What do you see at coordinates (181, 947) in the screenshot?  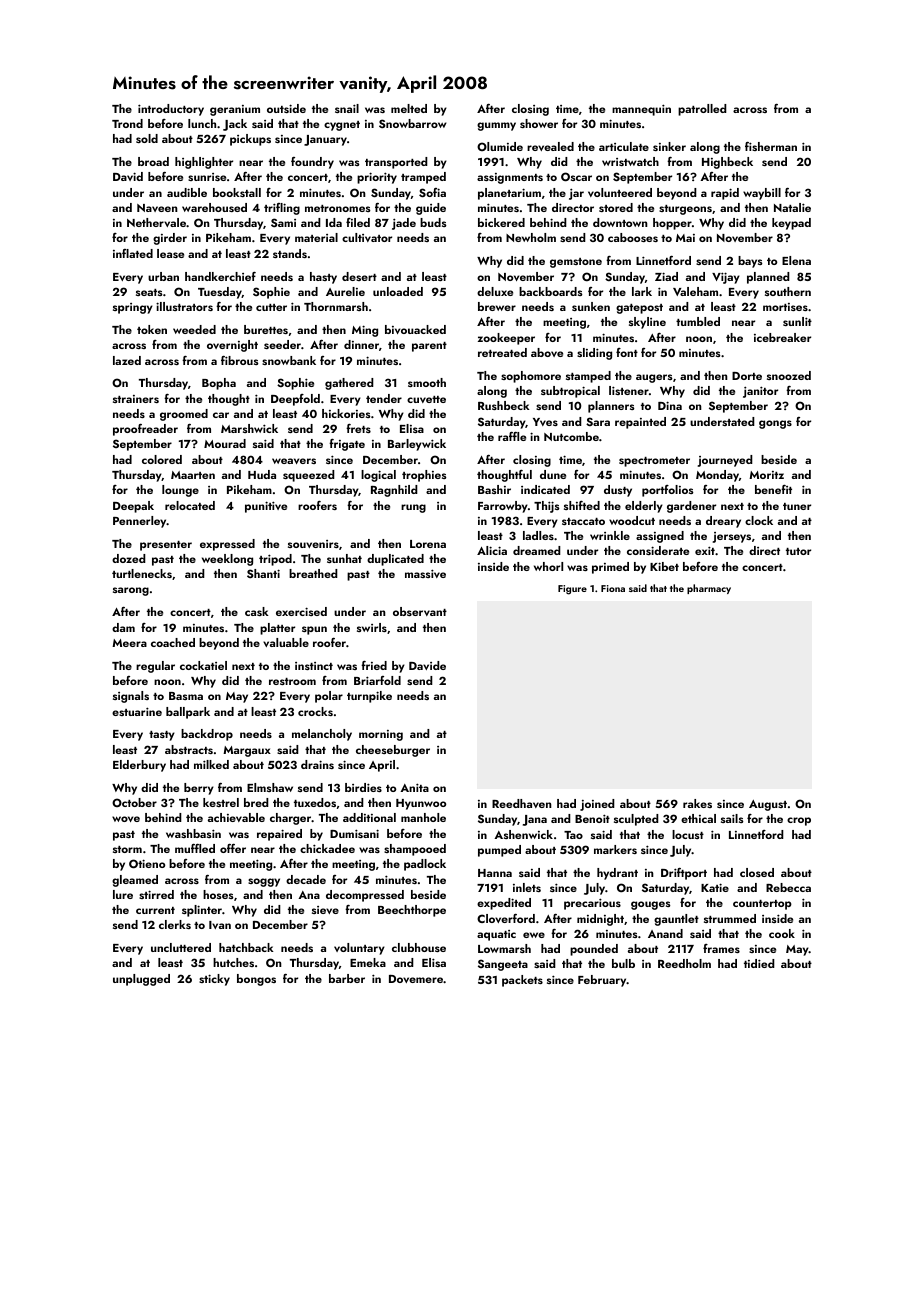 I see `uncluttered` at bounding box center [181, 947].
